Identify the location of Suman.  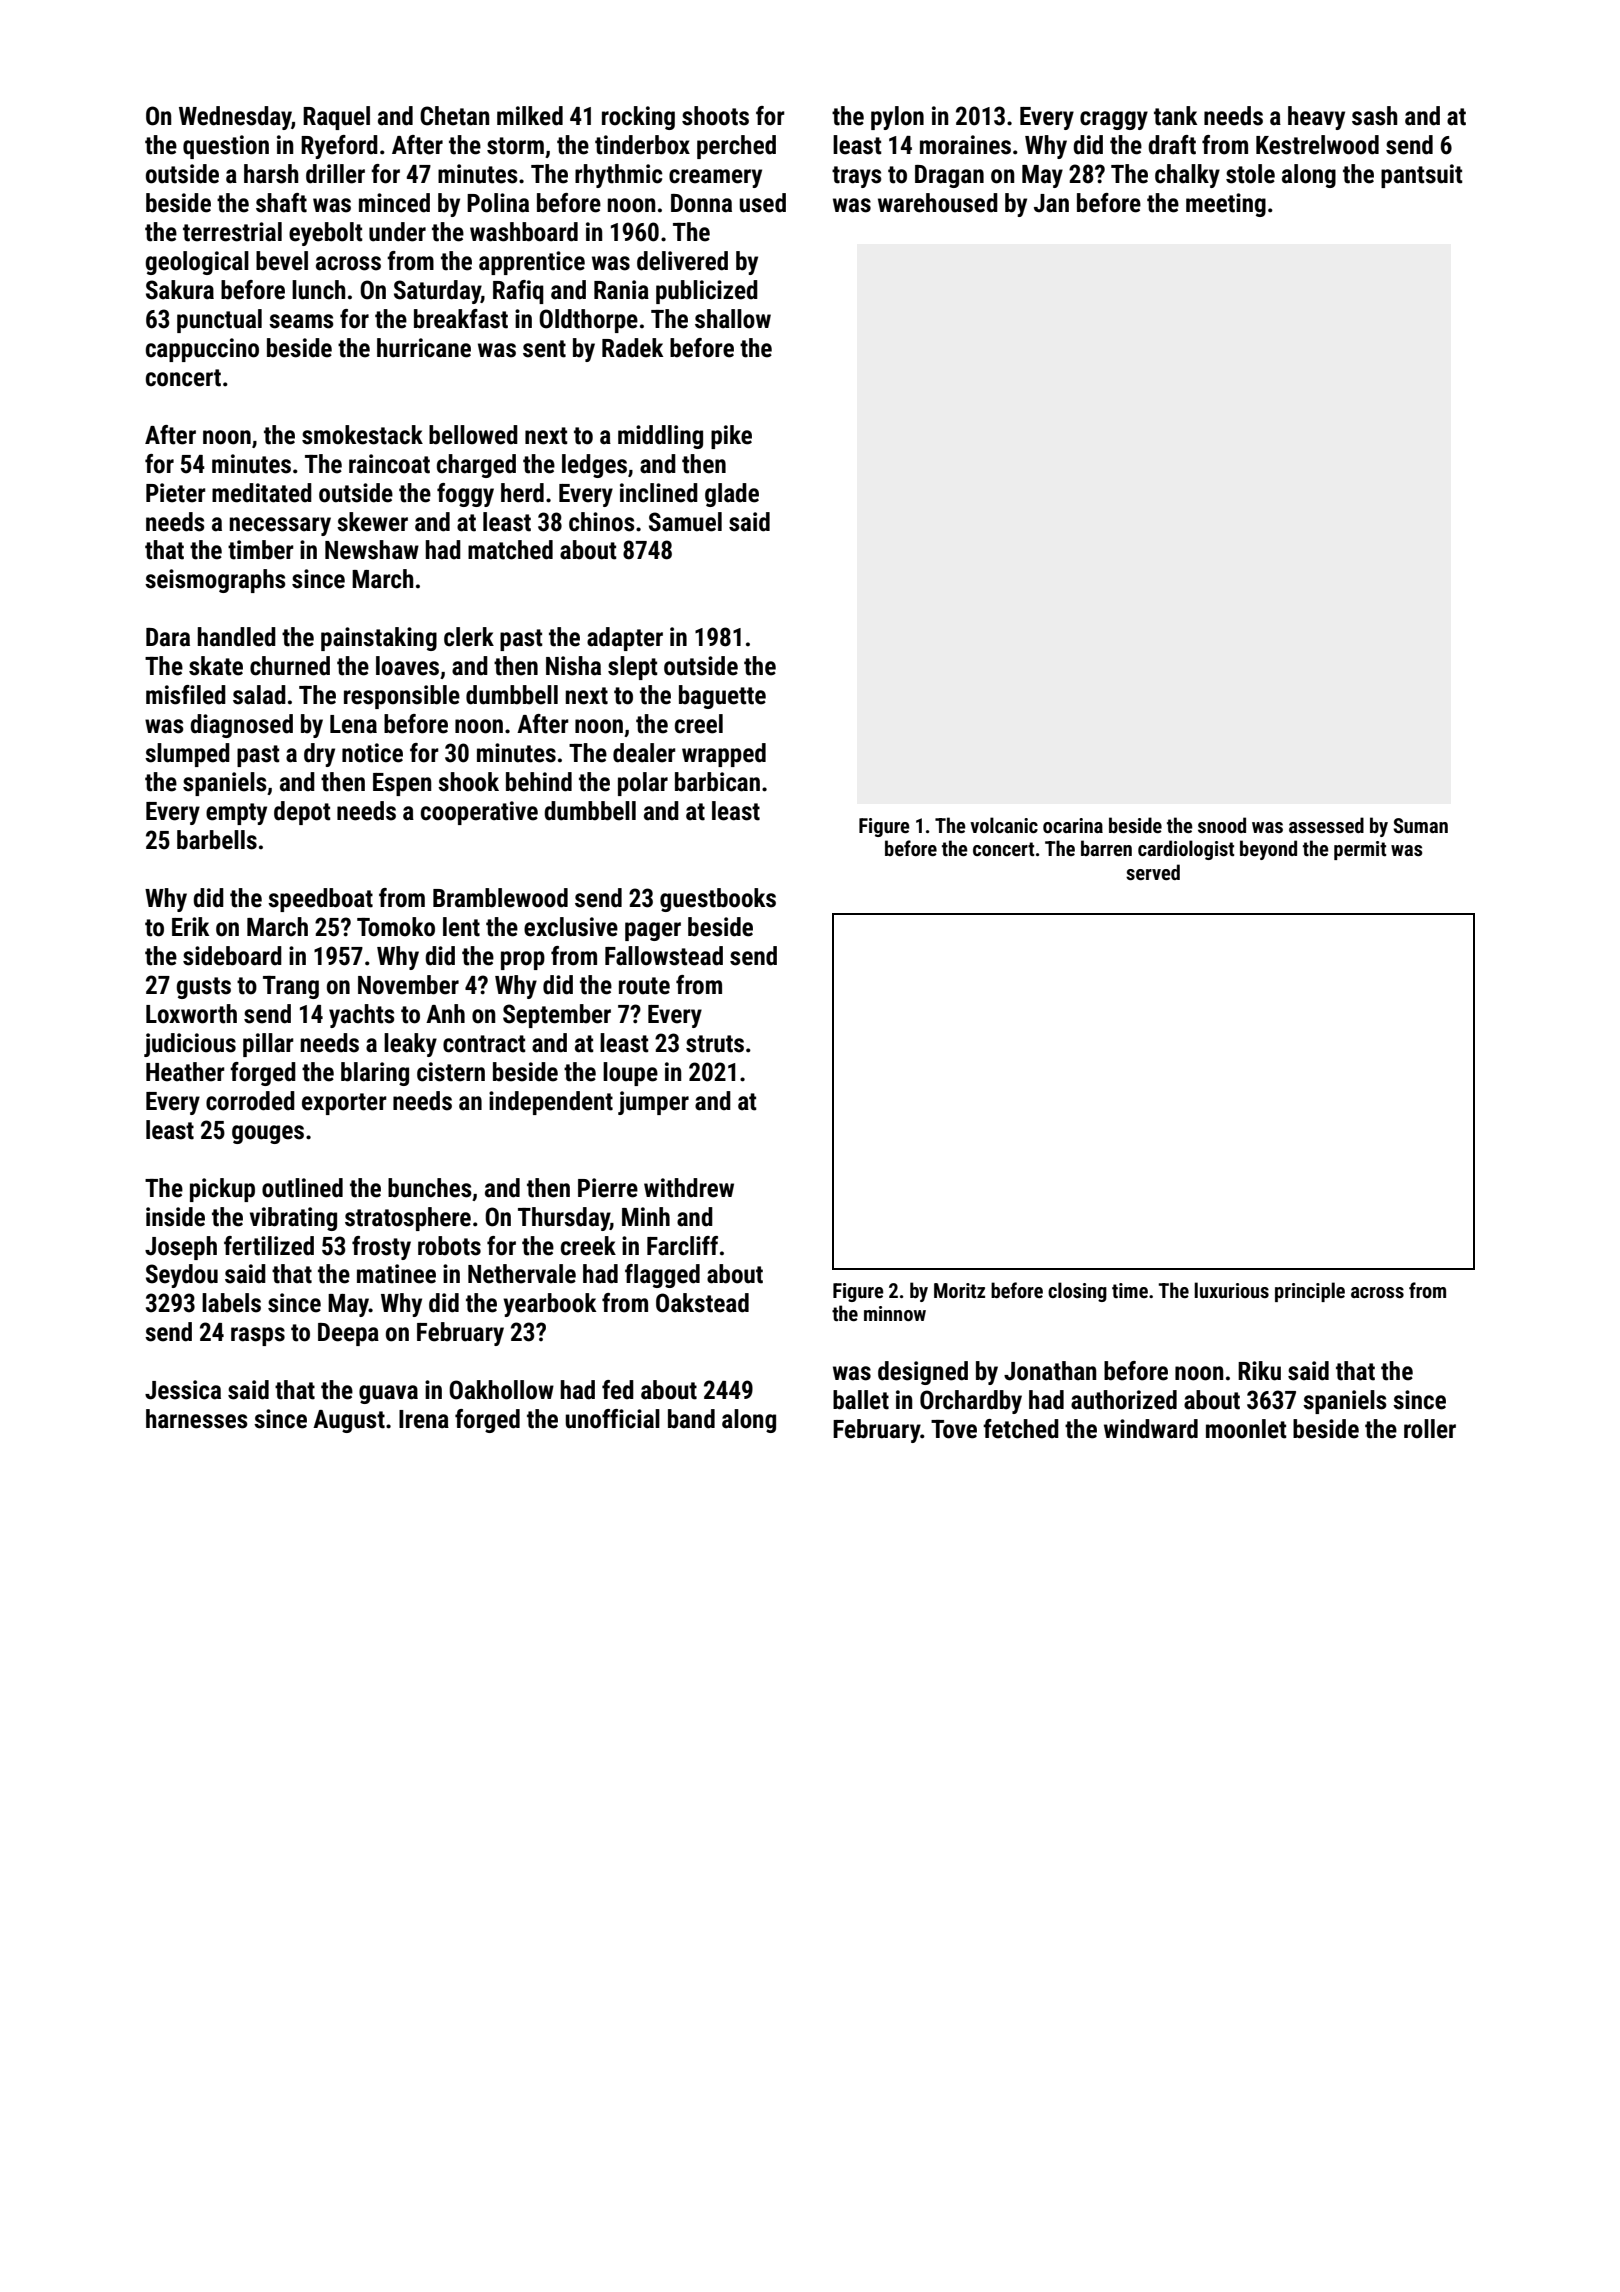
(1420, 825).
